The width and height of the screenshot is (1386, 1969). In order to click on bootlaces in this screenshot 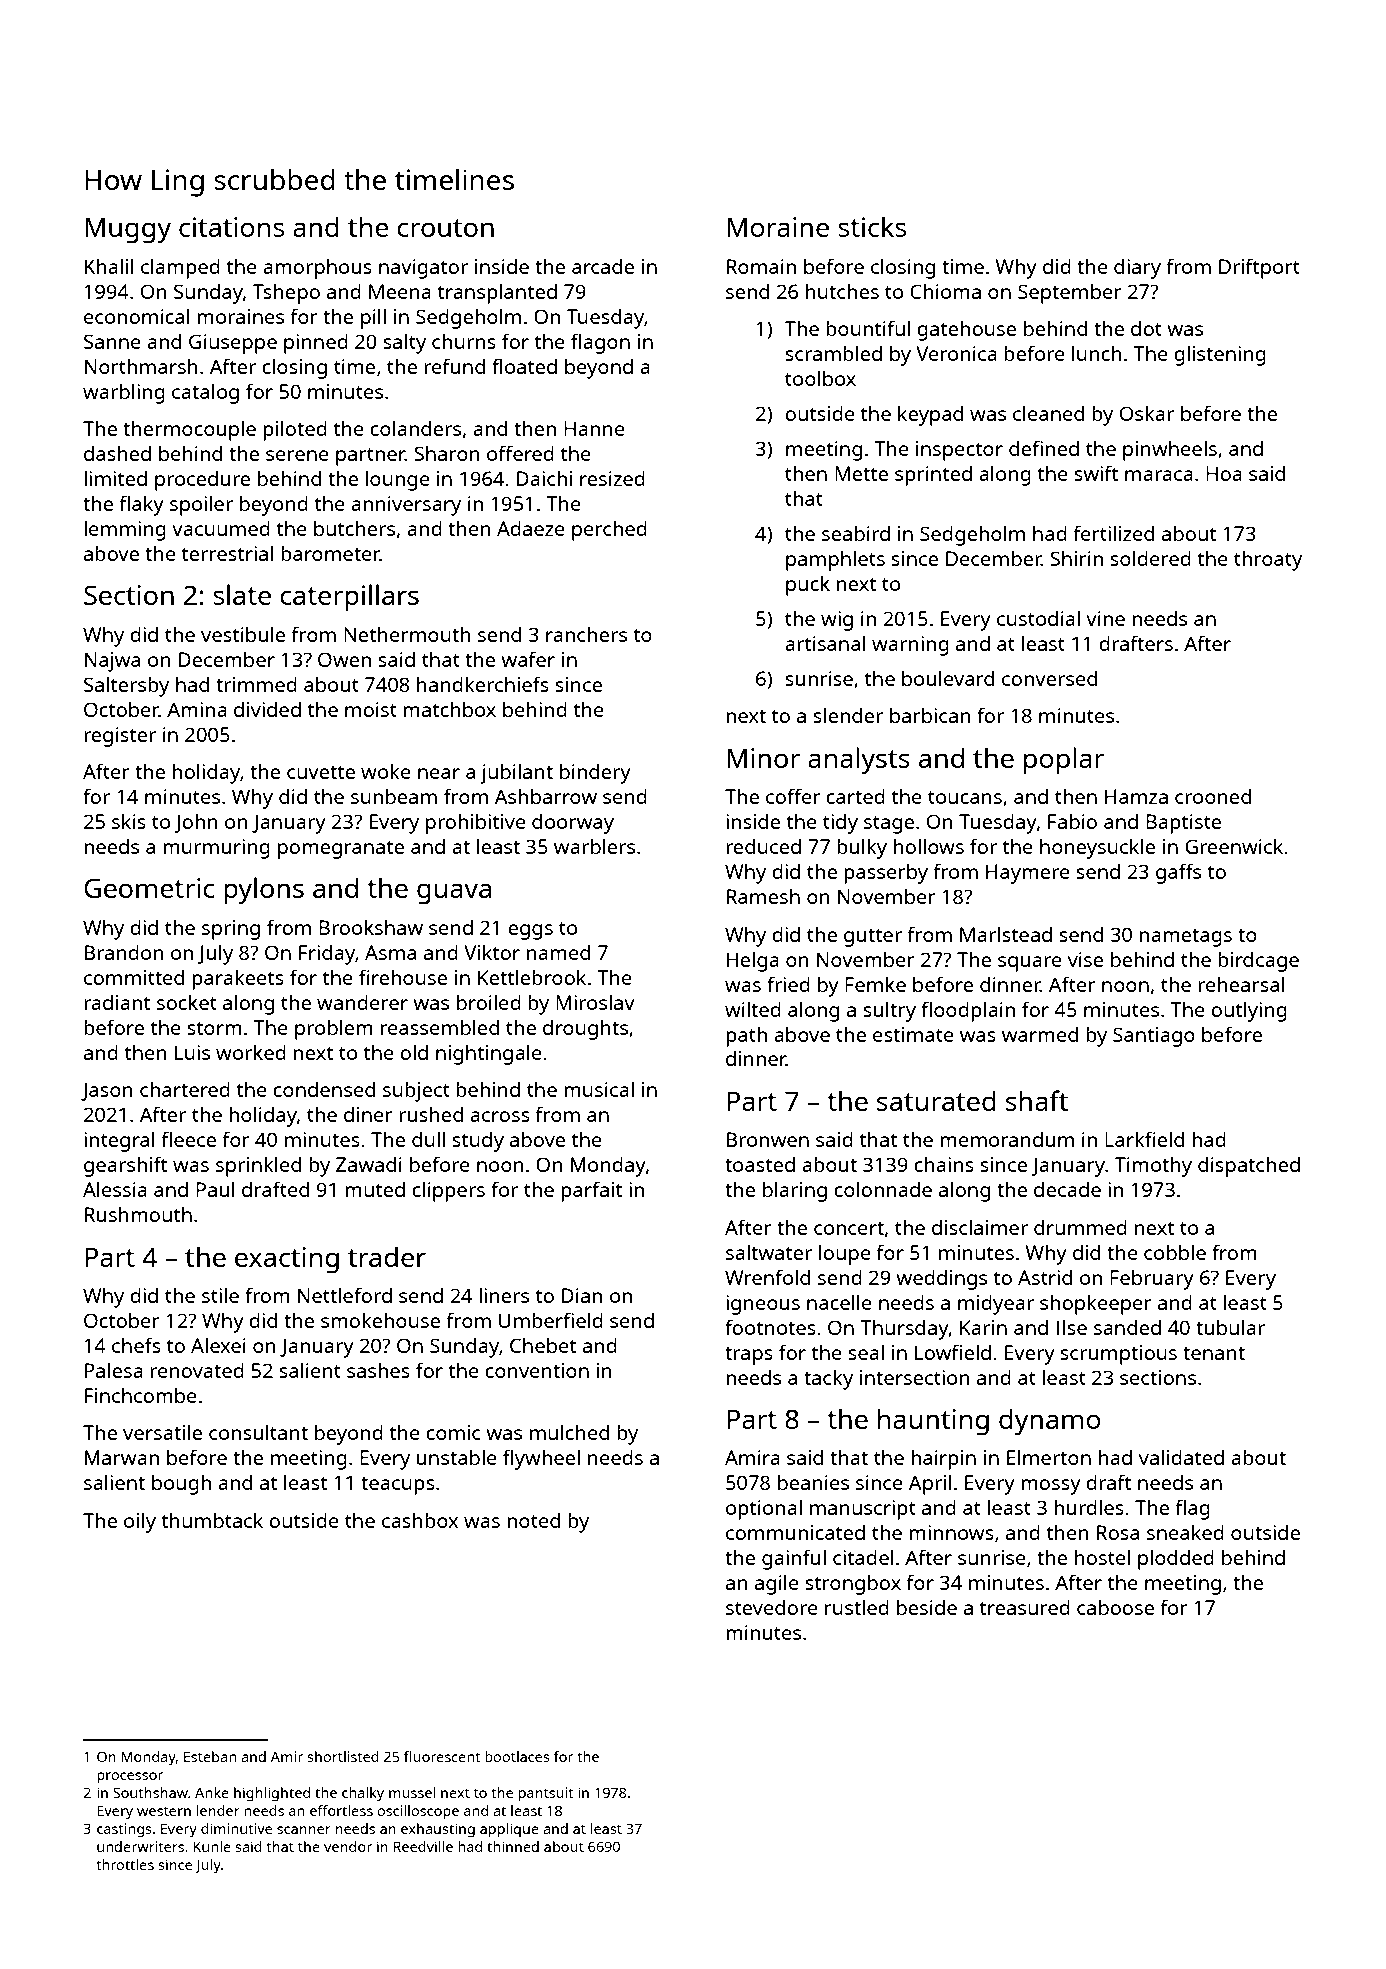, I will do `click(517, 1756)`.
